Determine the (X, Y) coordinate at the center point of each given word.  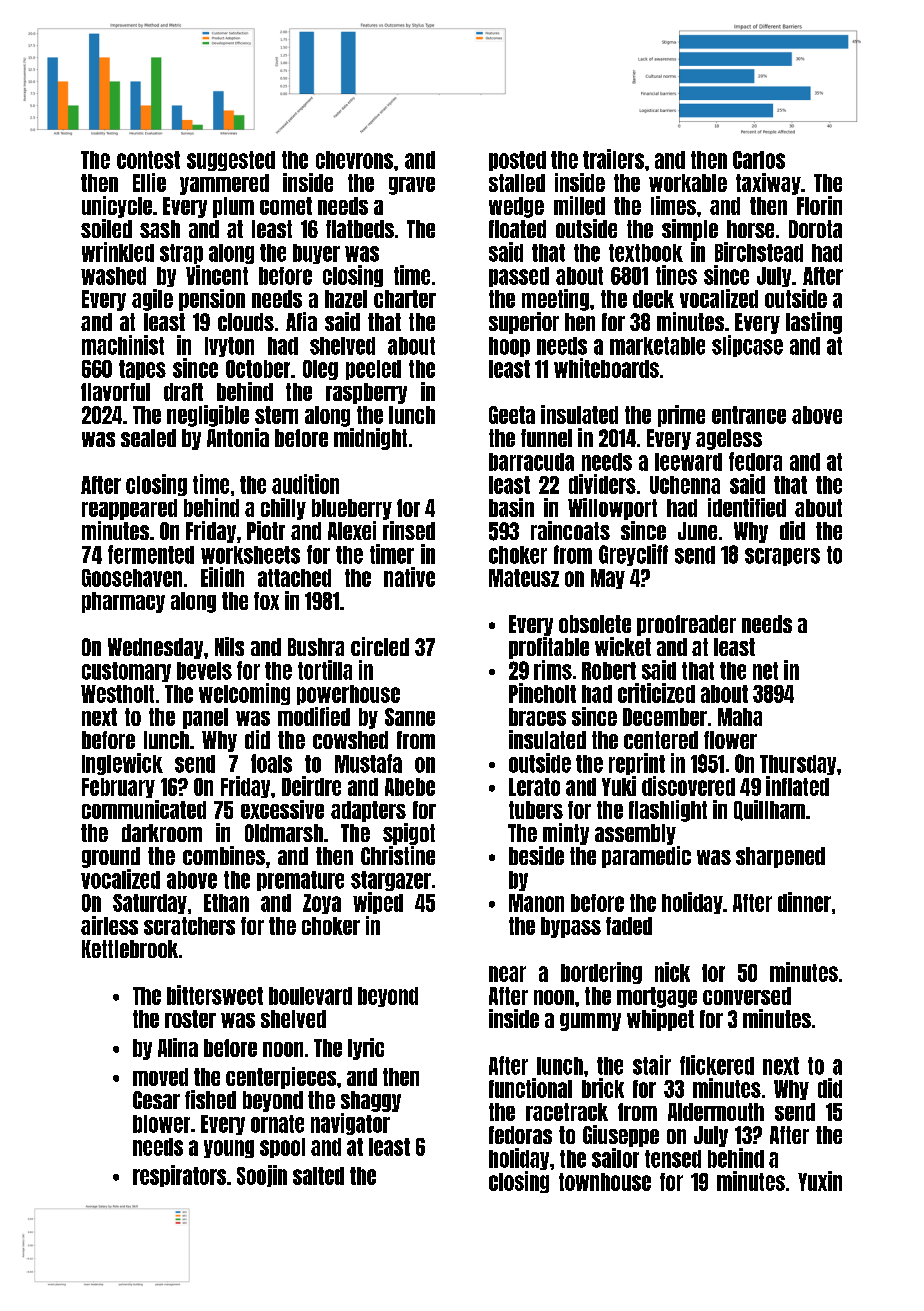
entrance (749, 415)
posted (517, 161)
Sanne (410, 717)
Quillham (769, 810)
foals (271, 763)
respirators (179, 1176)
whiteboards (606, 368)
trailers (613, 159)
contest (148, 160)
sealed (148, 438)
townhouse (605, 1182)
